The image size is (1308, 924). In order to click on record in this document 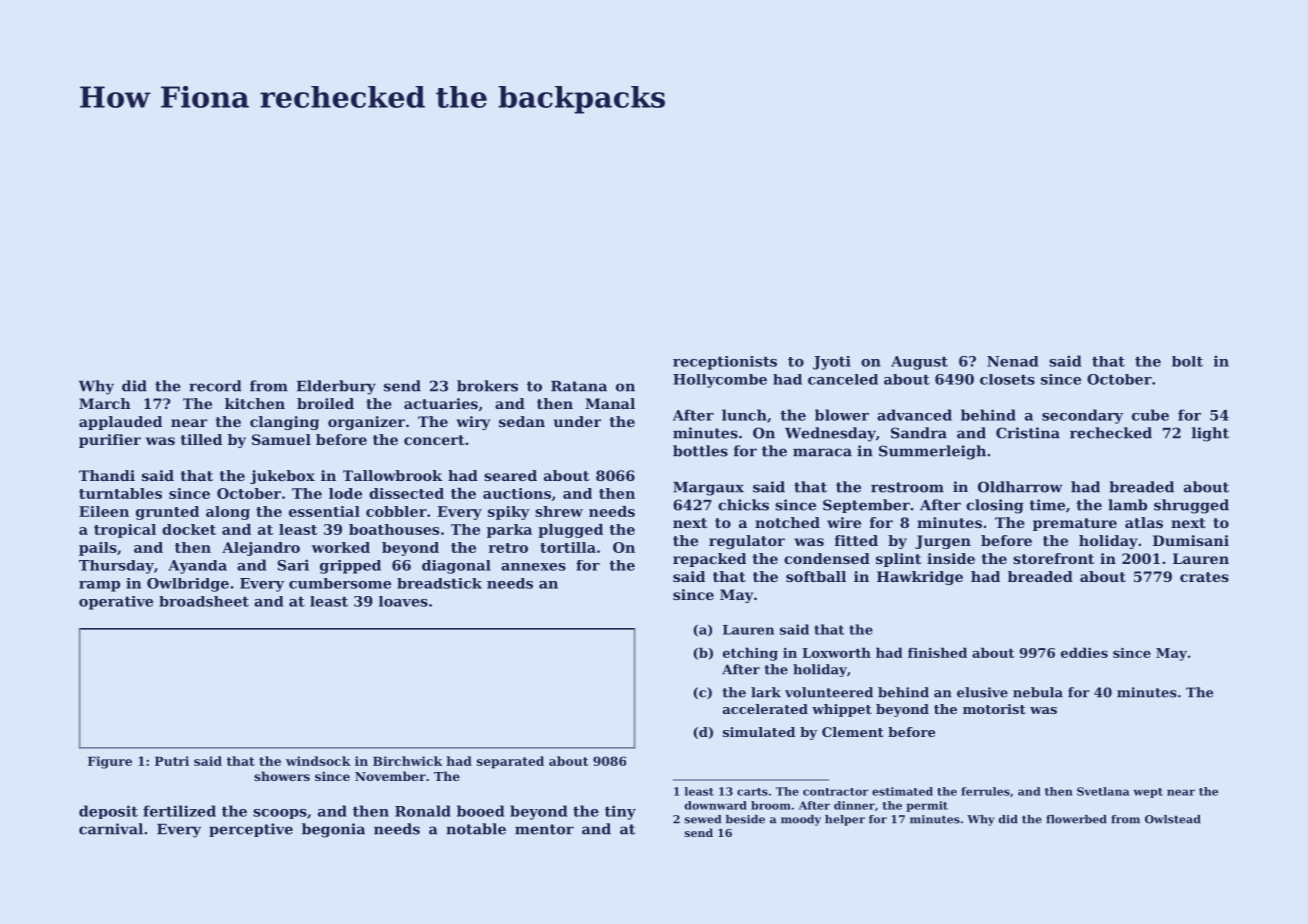, I will do `click(215, 386)`.
